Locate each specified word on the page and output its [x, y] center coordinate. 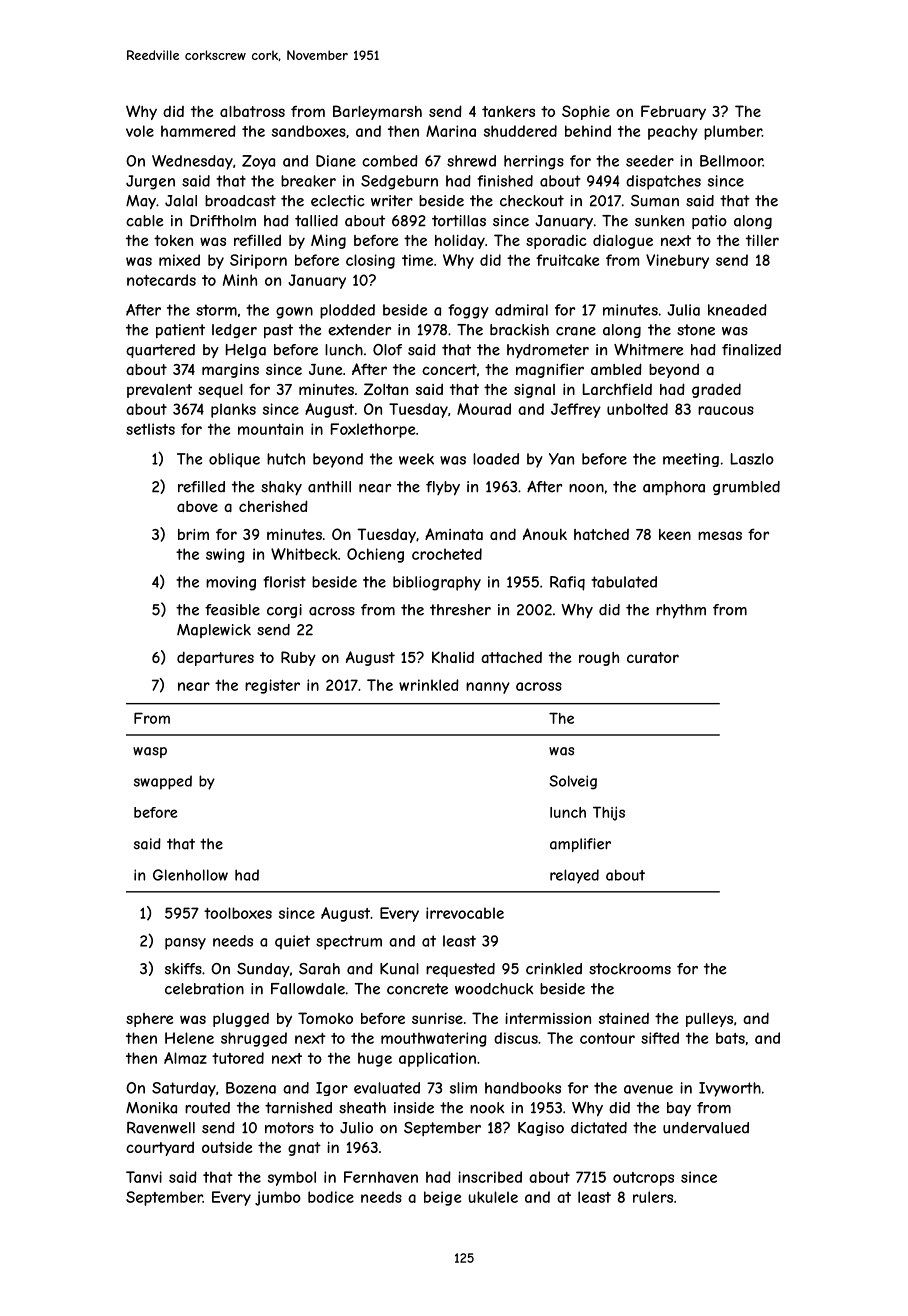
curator [653, 657]
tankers [508, 111]
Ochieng [375, 555]
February [673, 112]
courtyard [160, 1148]
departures [215, 658]
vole [140, 131]
